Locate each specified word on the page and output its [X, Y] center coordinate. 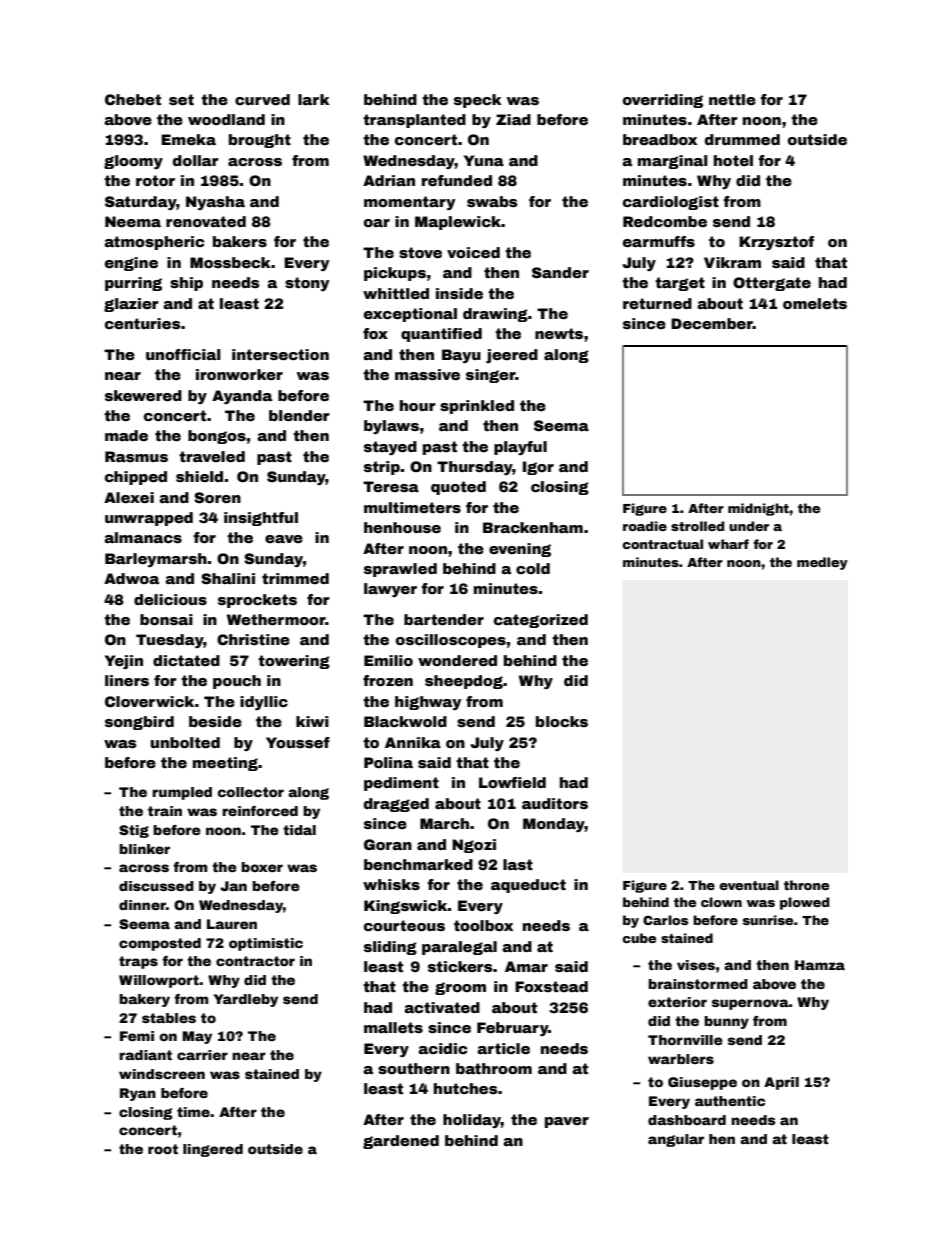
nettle [732, 99]
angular [676, 1140]
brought [260, 141]
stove [420, 252]
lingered [213, 1150]
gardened [401, 1142]
